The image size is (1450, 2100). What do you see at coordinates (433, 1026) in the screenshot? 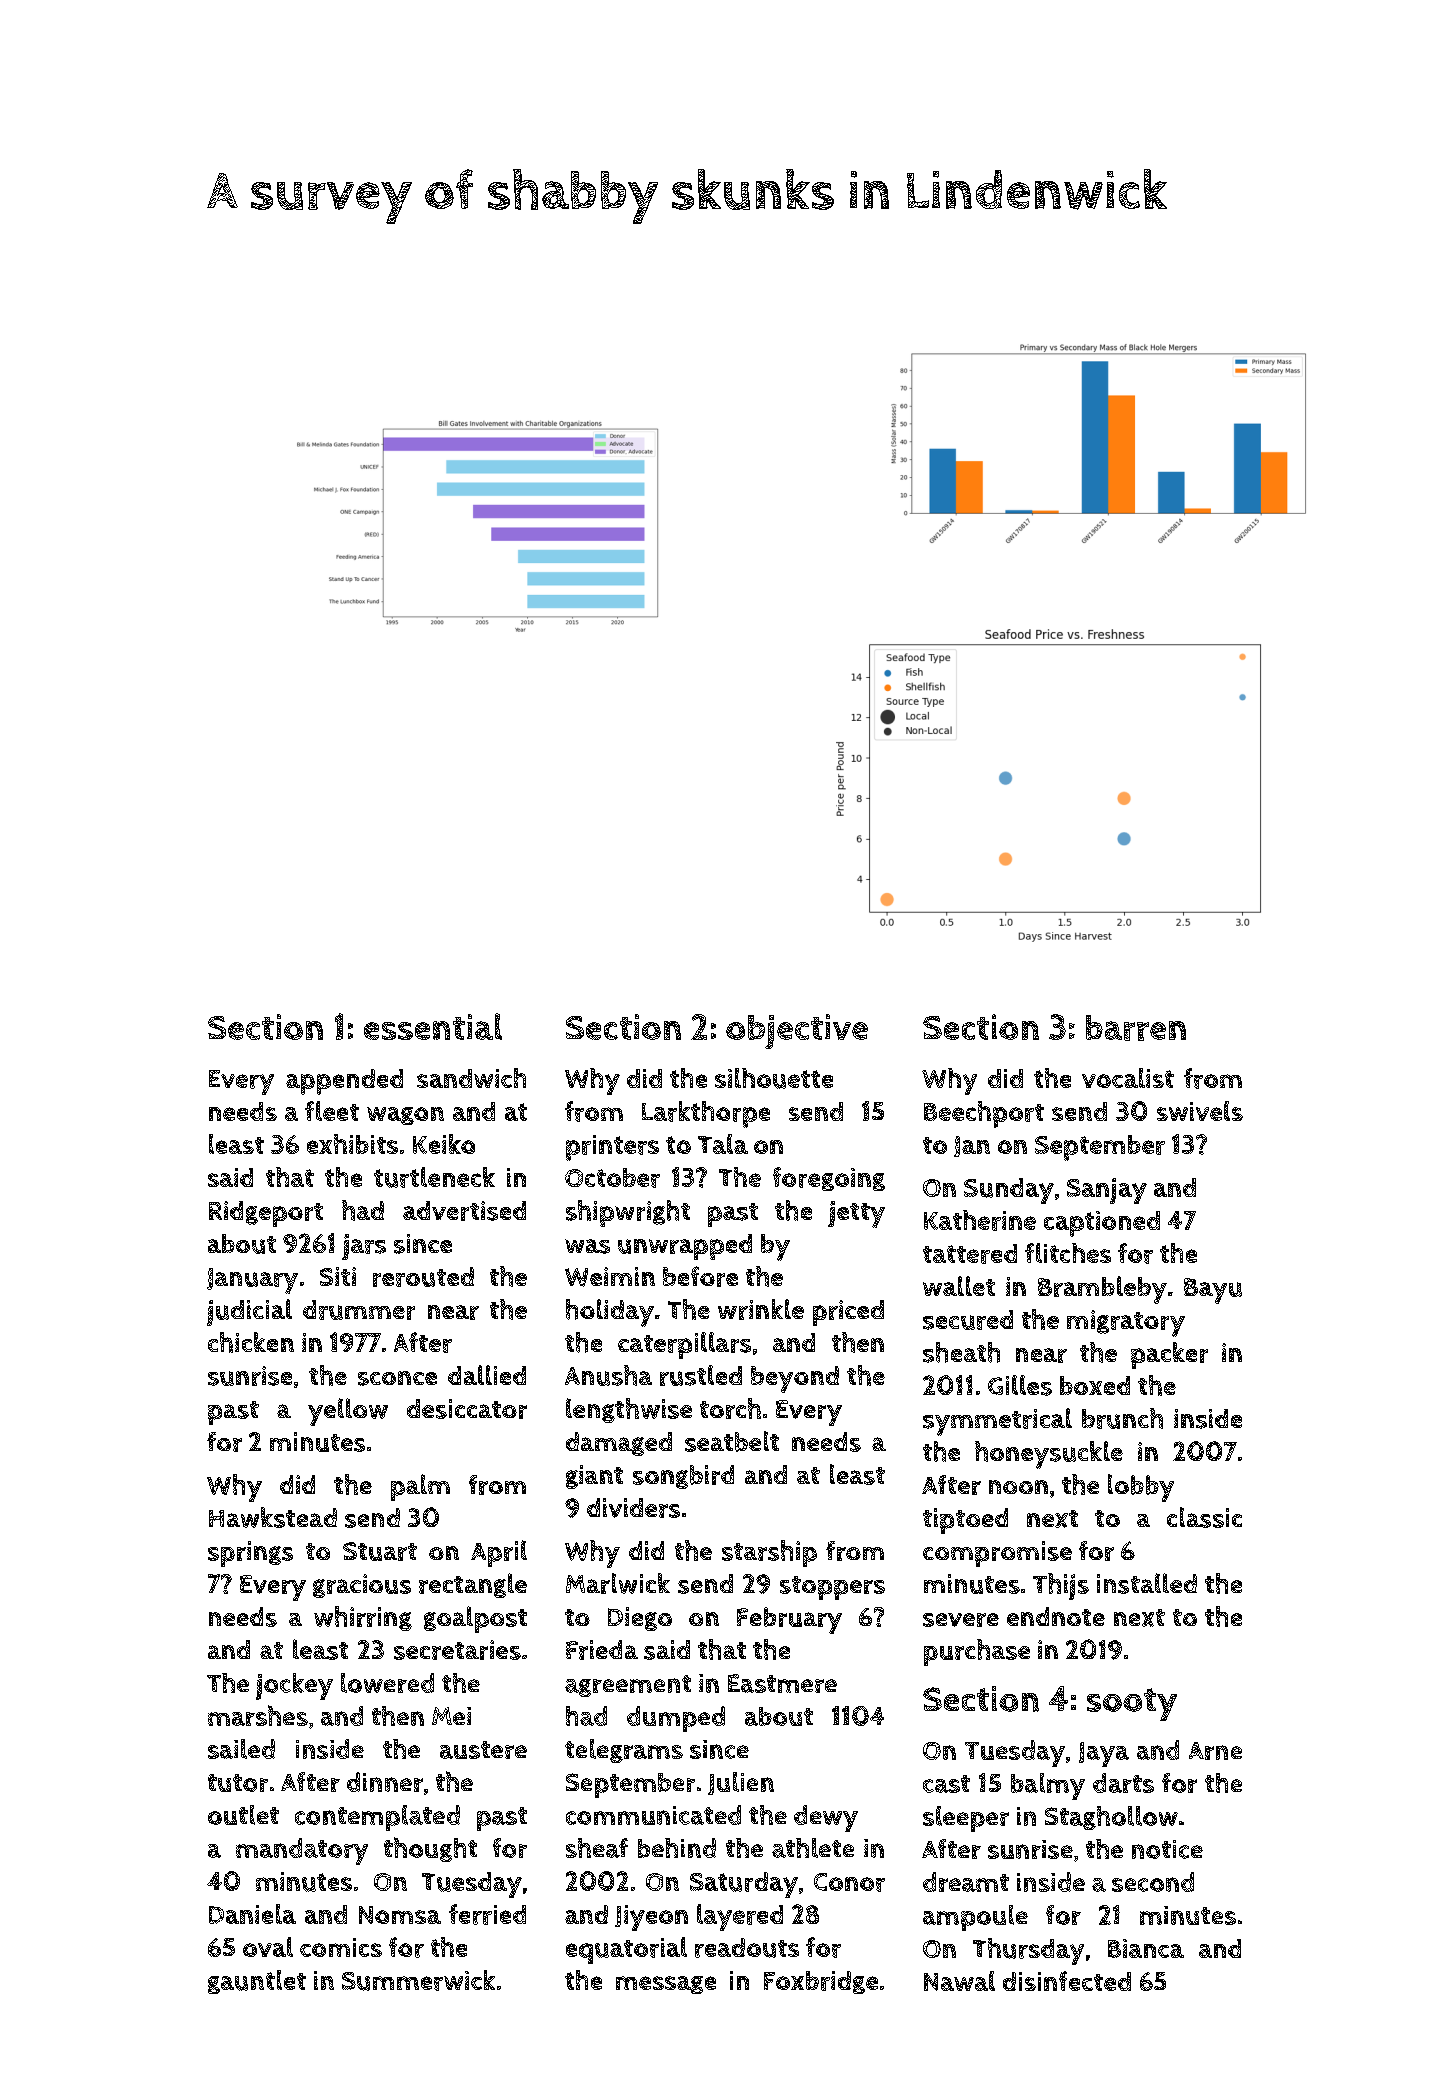
I see `essential` at bounding box center [433, 1026].
